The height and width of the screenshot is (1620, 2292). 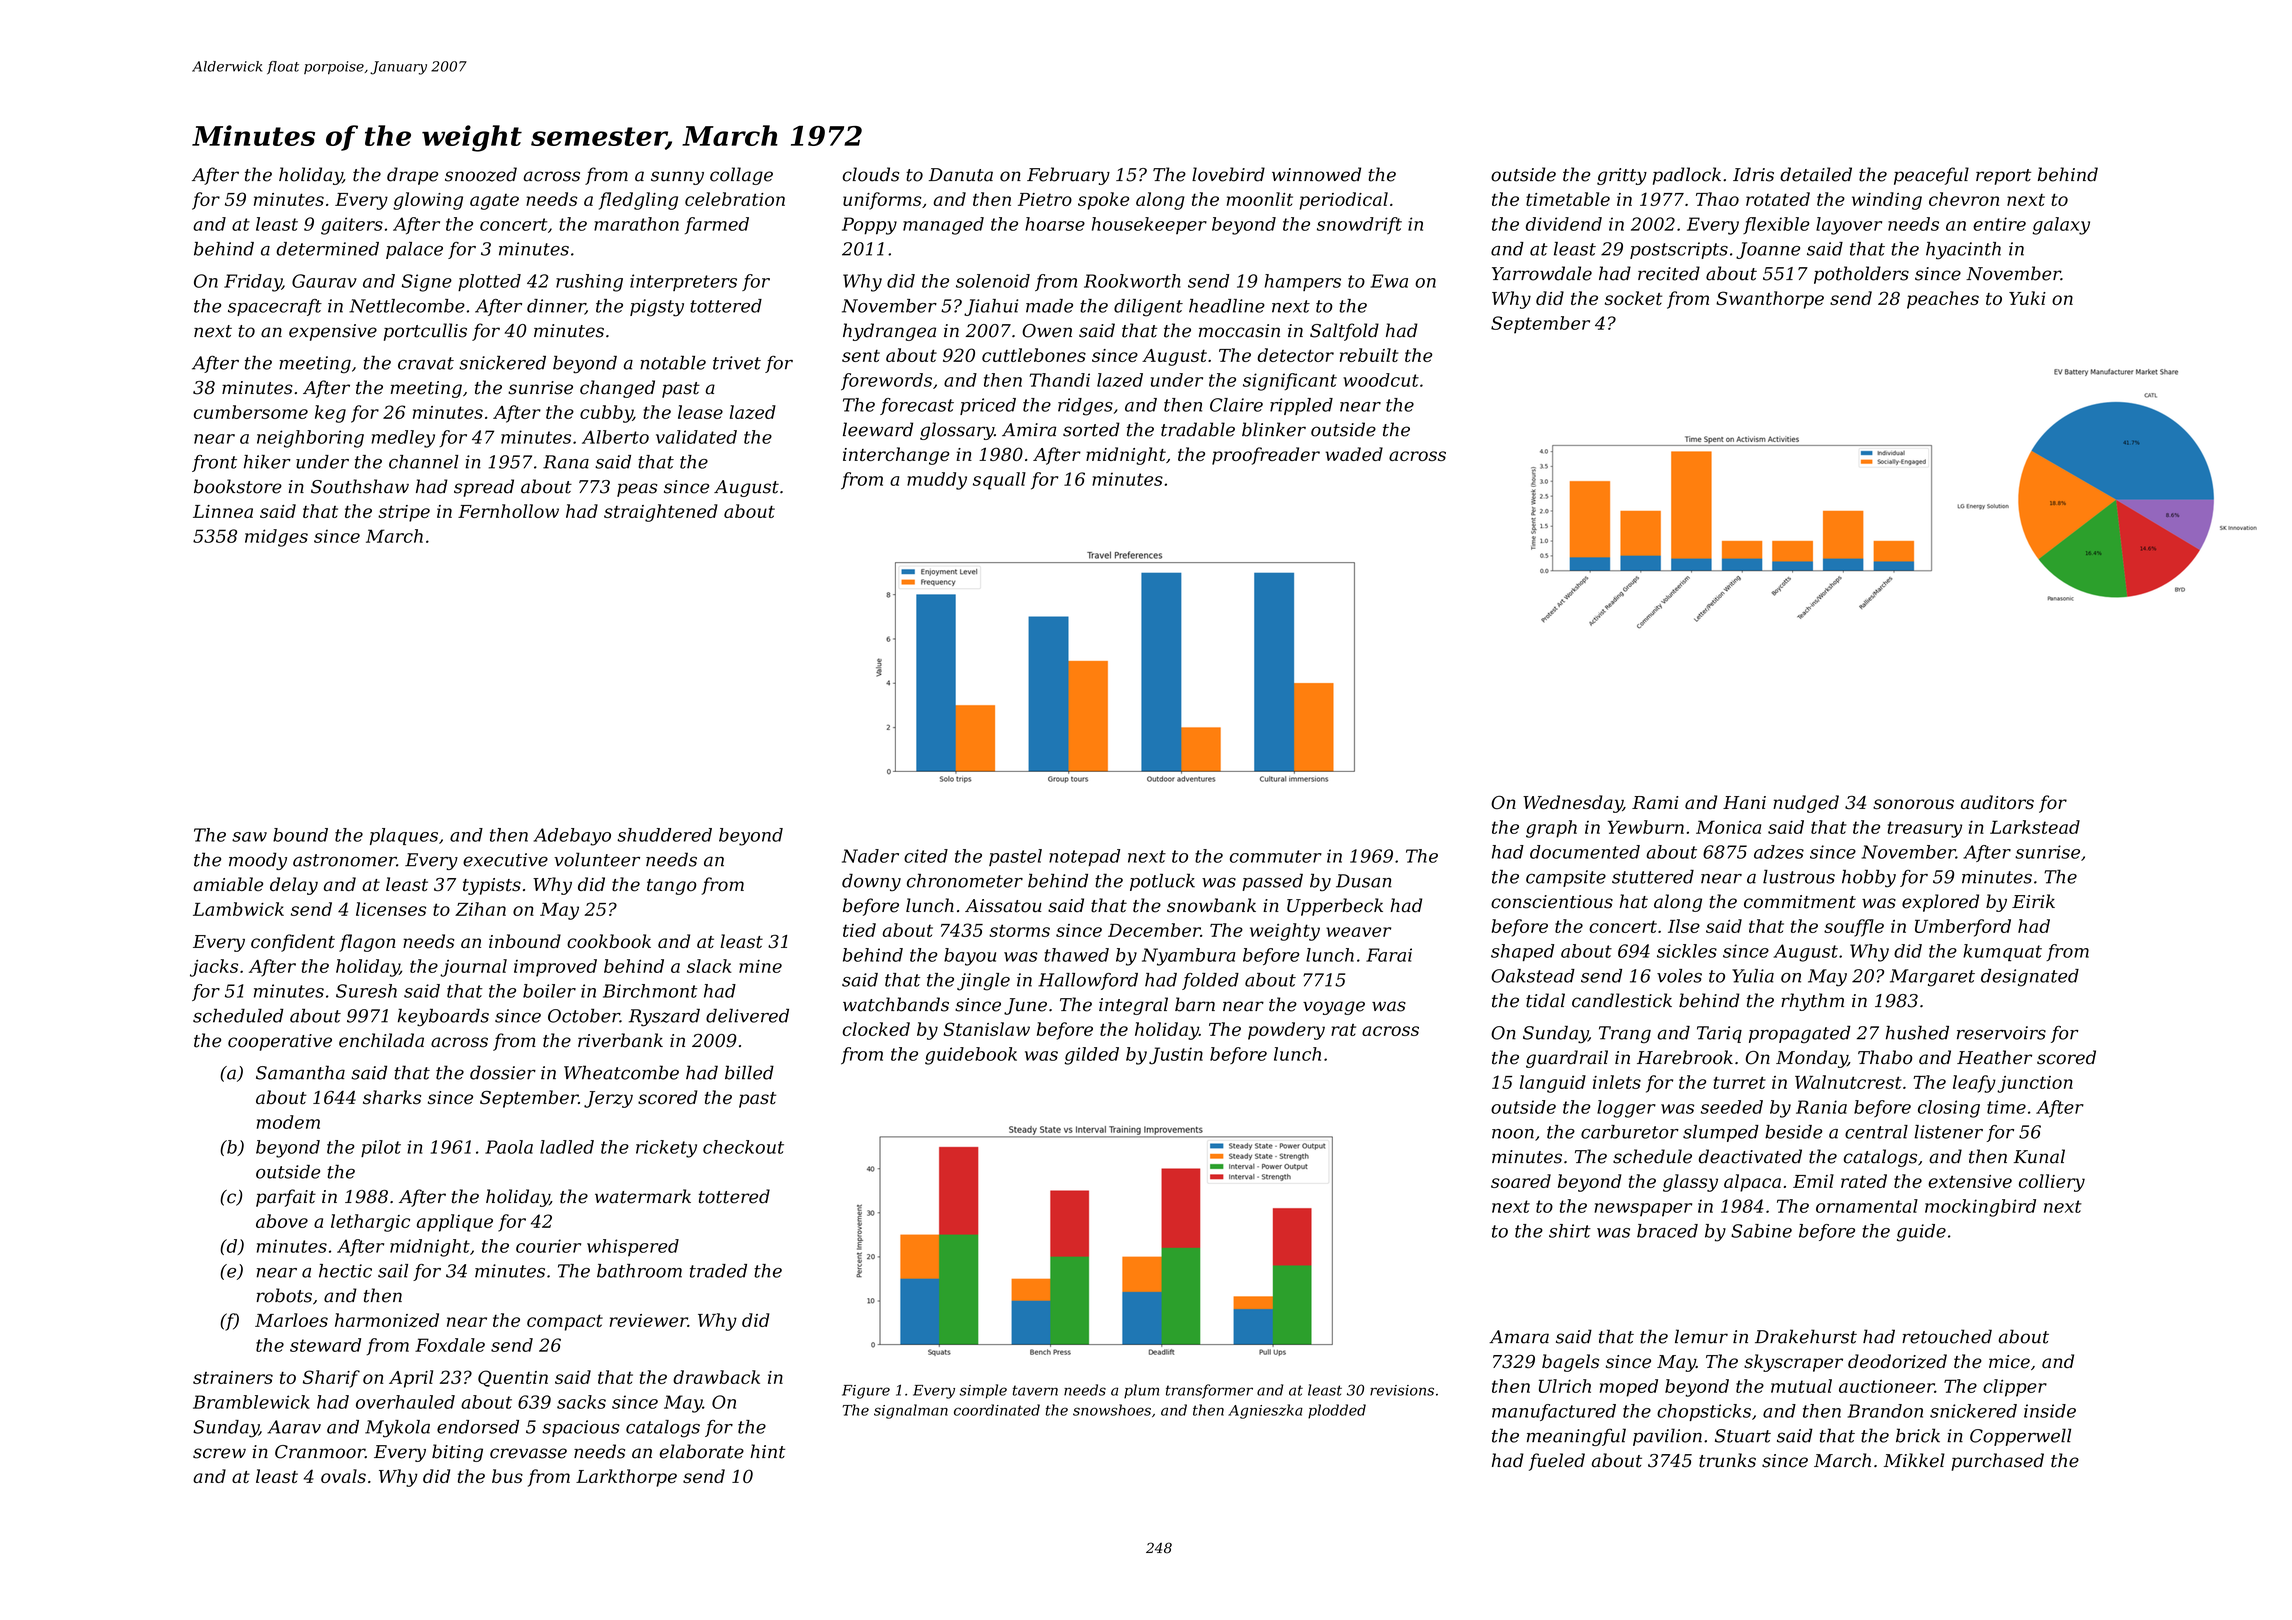 What do you see at coordinates (1084, 857) in the screenshot?
I see `notepad` at bounding box center [1084, 857].
